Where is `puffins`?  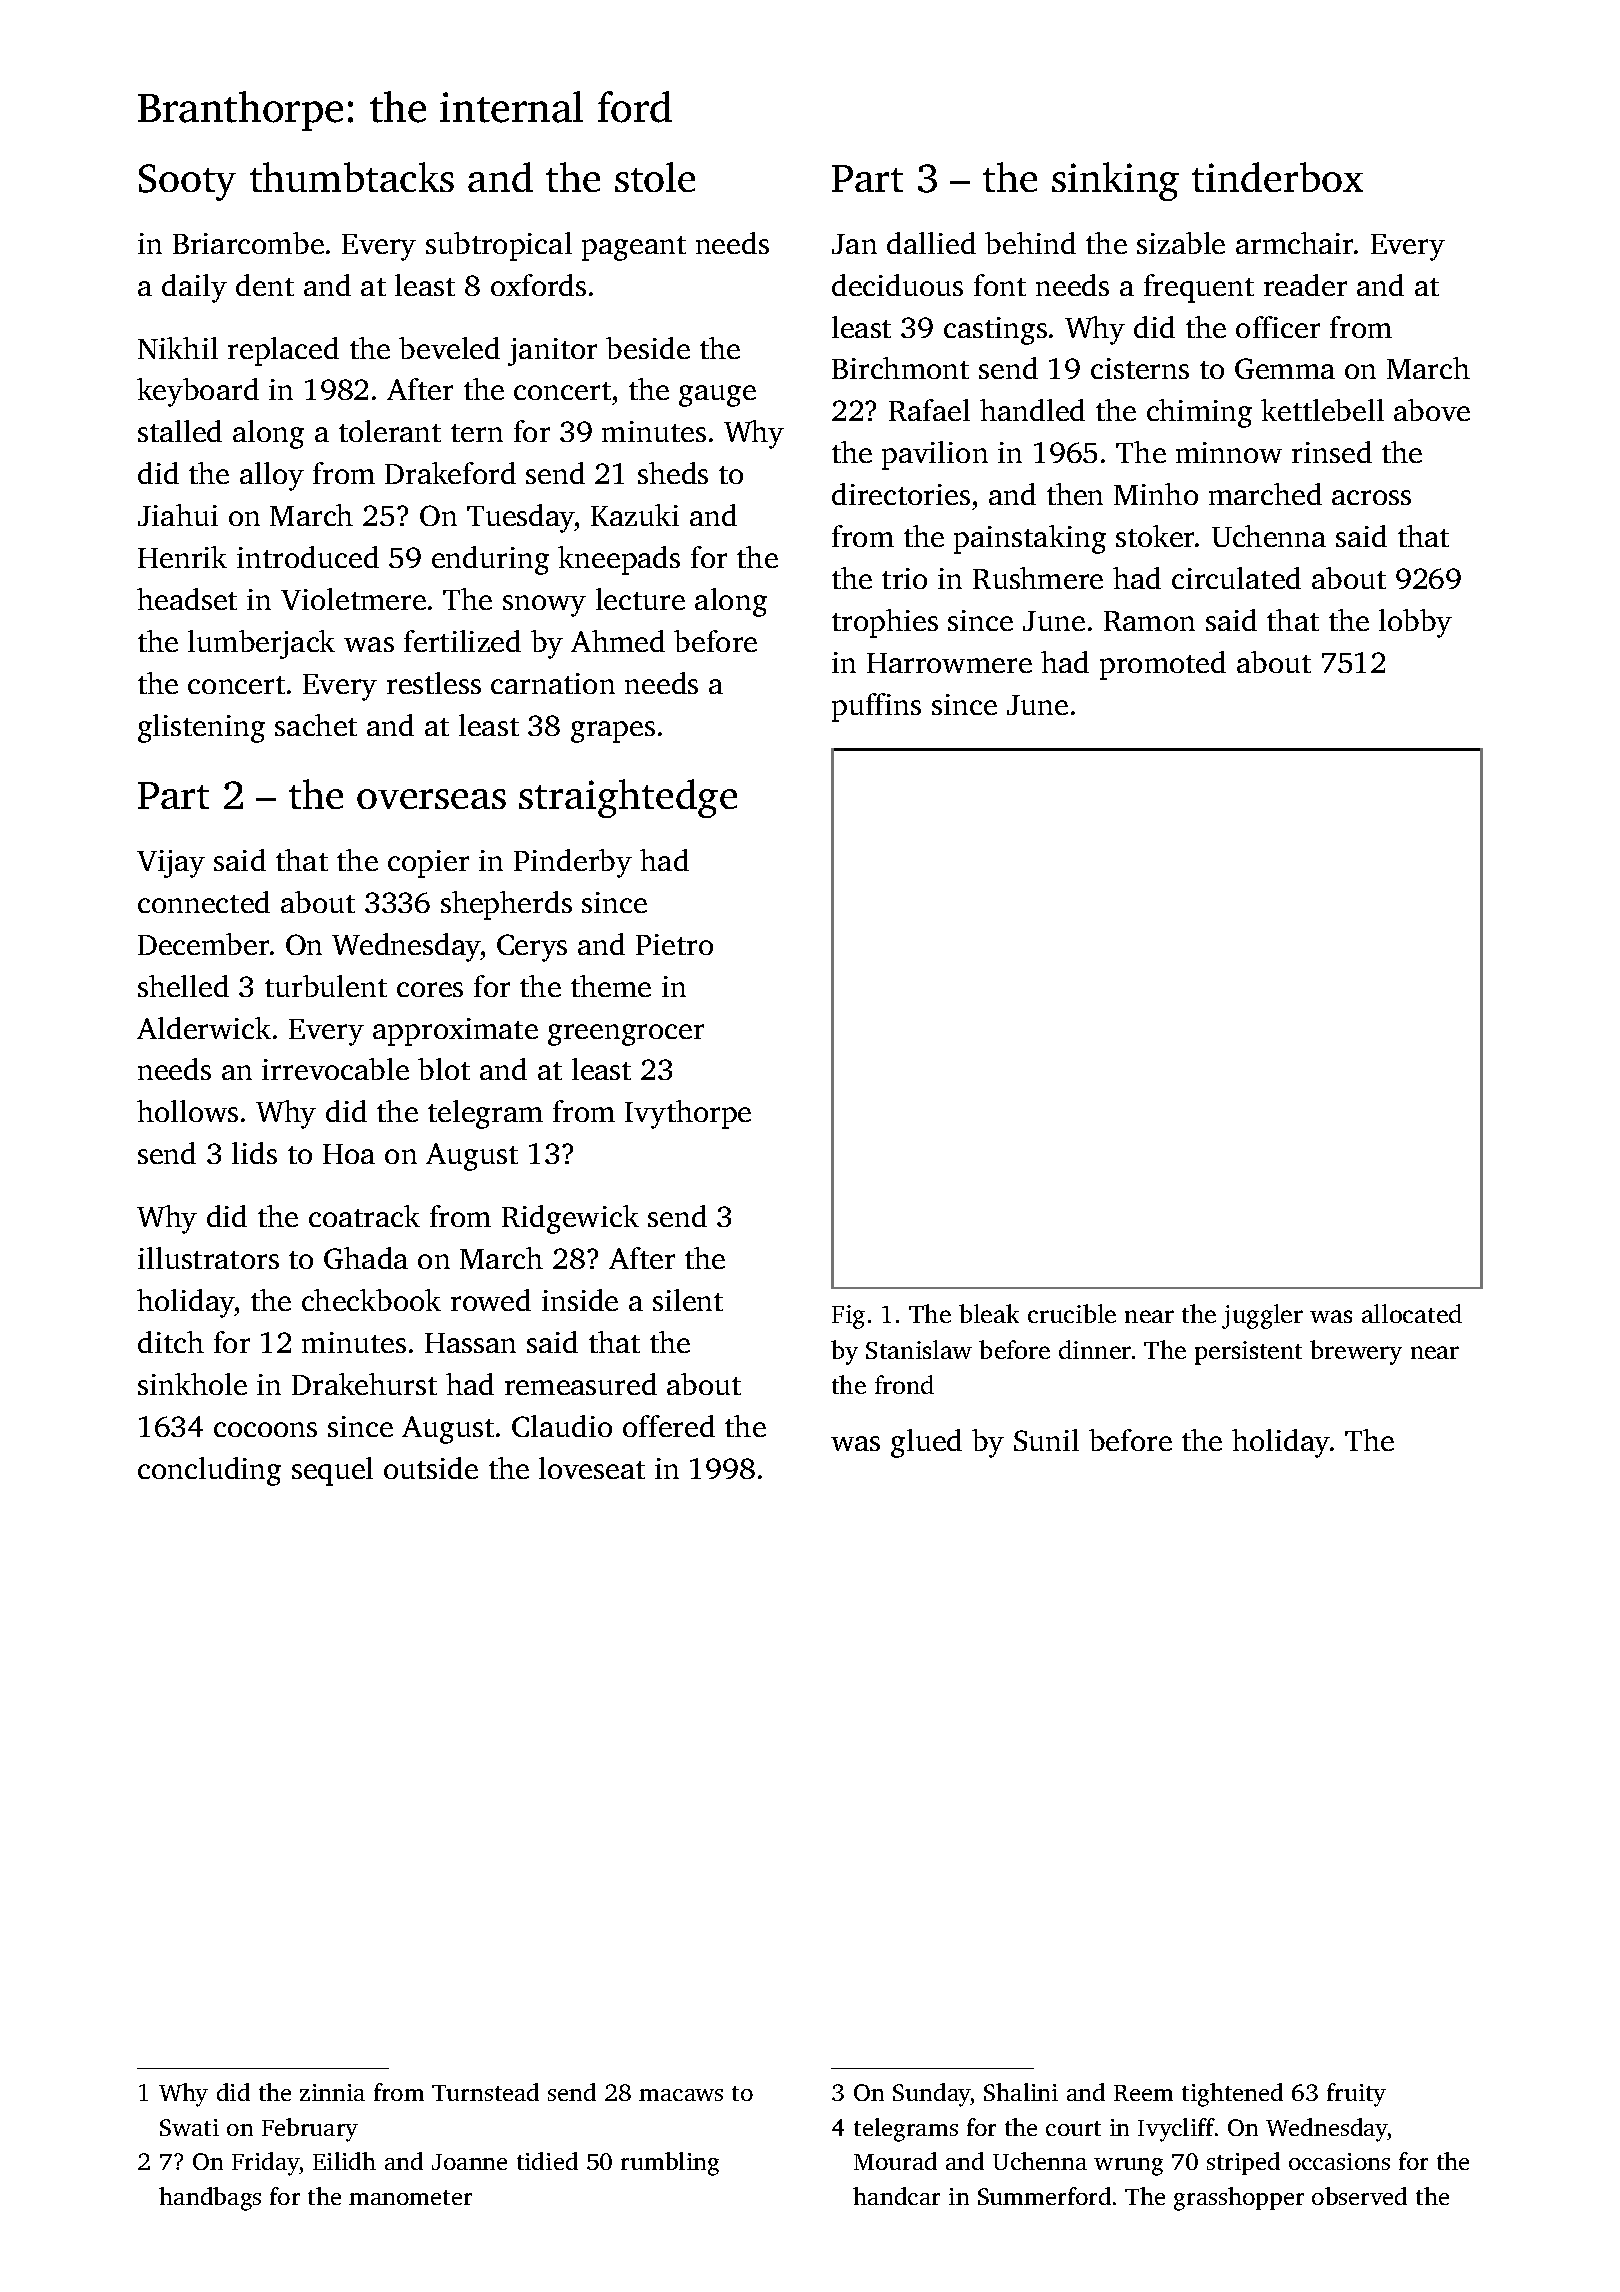
puffins is located at coordinates (876, 707).
